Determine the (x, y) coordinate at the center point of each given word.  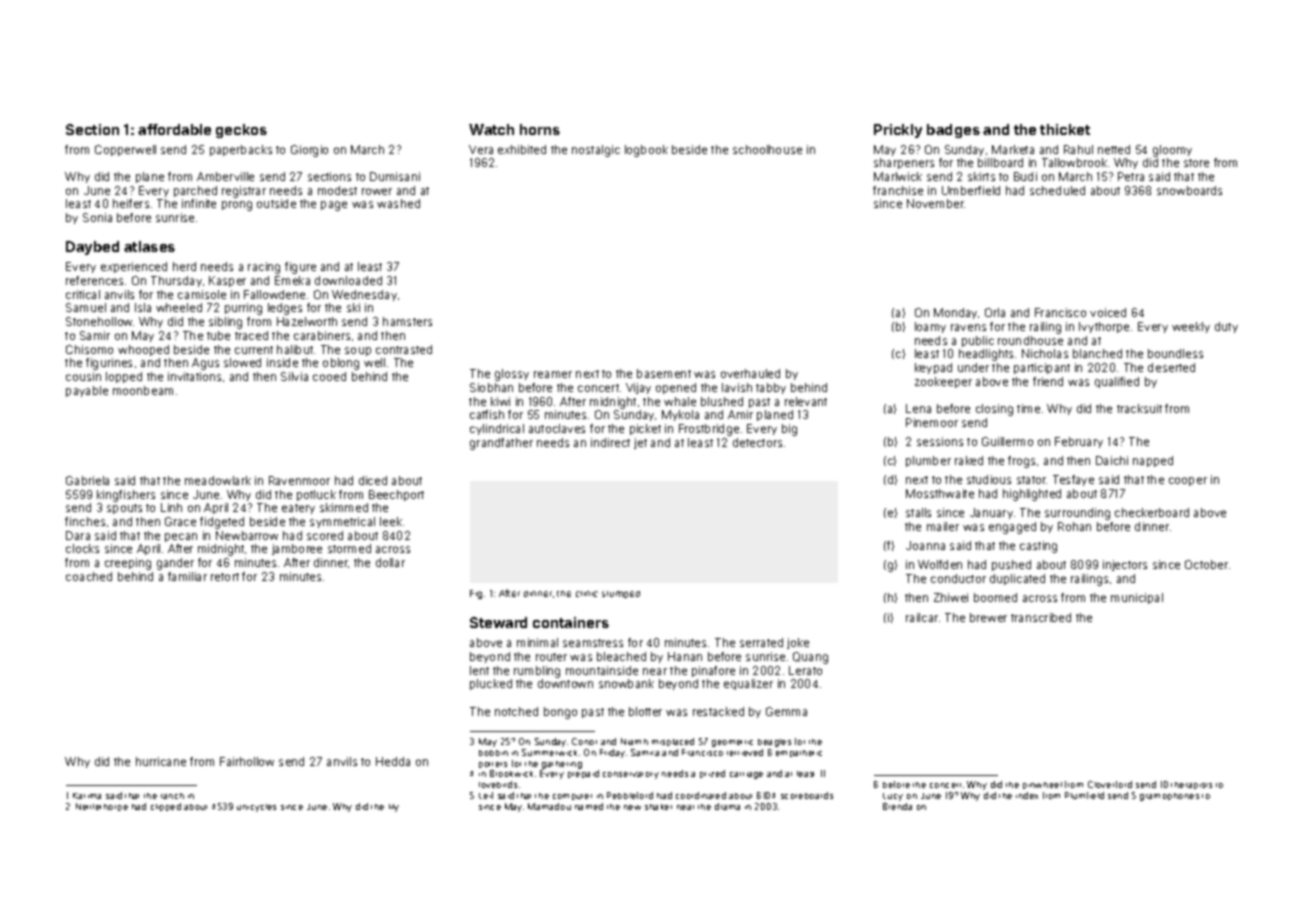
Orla (995, 312)
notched (516, 711)
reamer (553, 374)
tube (218, 335)
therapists (1191, 785)
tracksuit (1139, 408)
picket (645, 429)
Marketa (1013, 149)
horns (540, 129)
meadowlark (218, 480)
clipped (166, 807)
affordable (174, 129)
